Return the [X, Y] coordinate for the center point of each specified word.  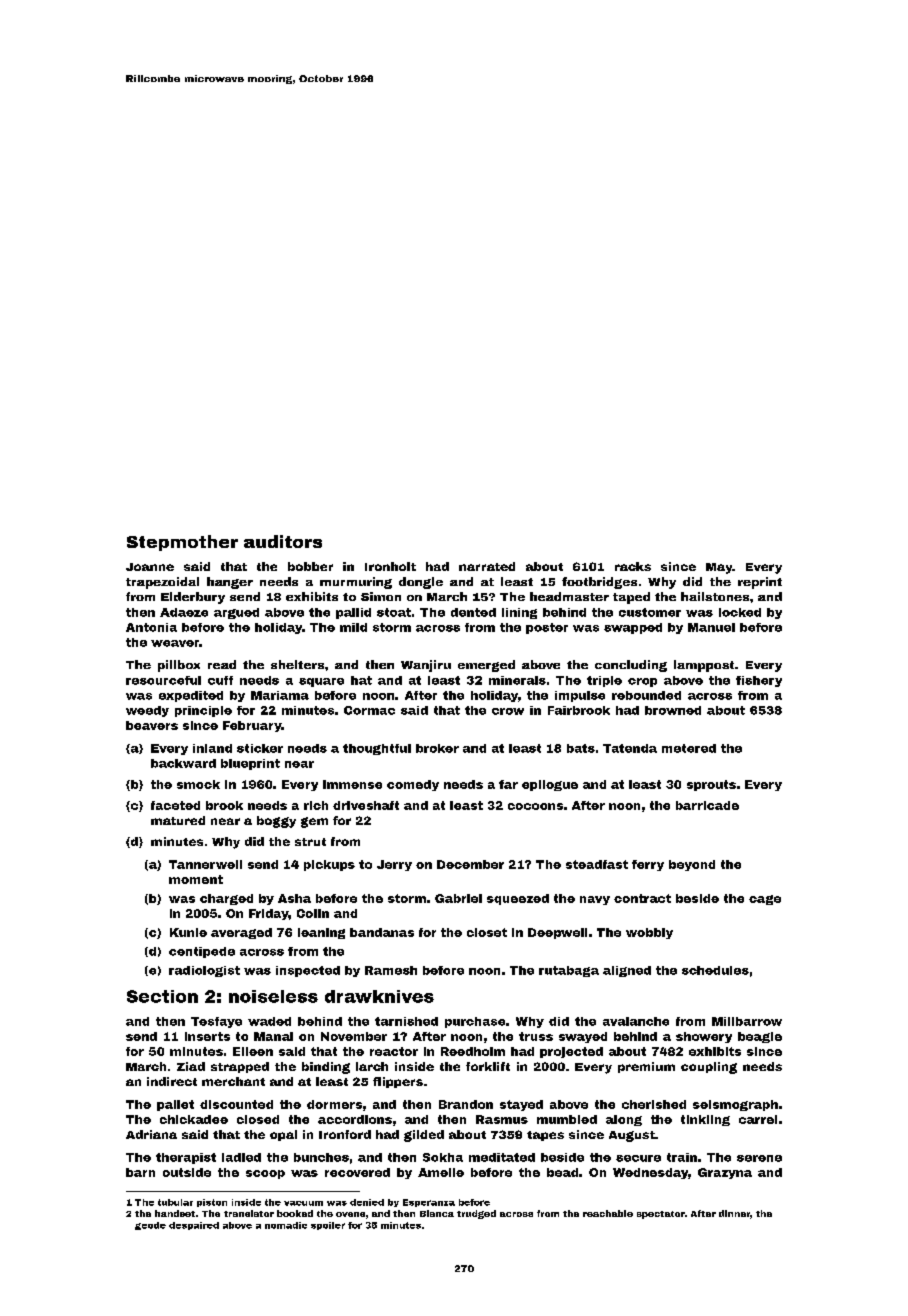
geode [150, 1226]
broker [437, 748]
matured [178, 820]
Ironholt [390, 566]
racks [633, 566]
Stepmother [182, 543]
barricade [707, 805]
